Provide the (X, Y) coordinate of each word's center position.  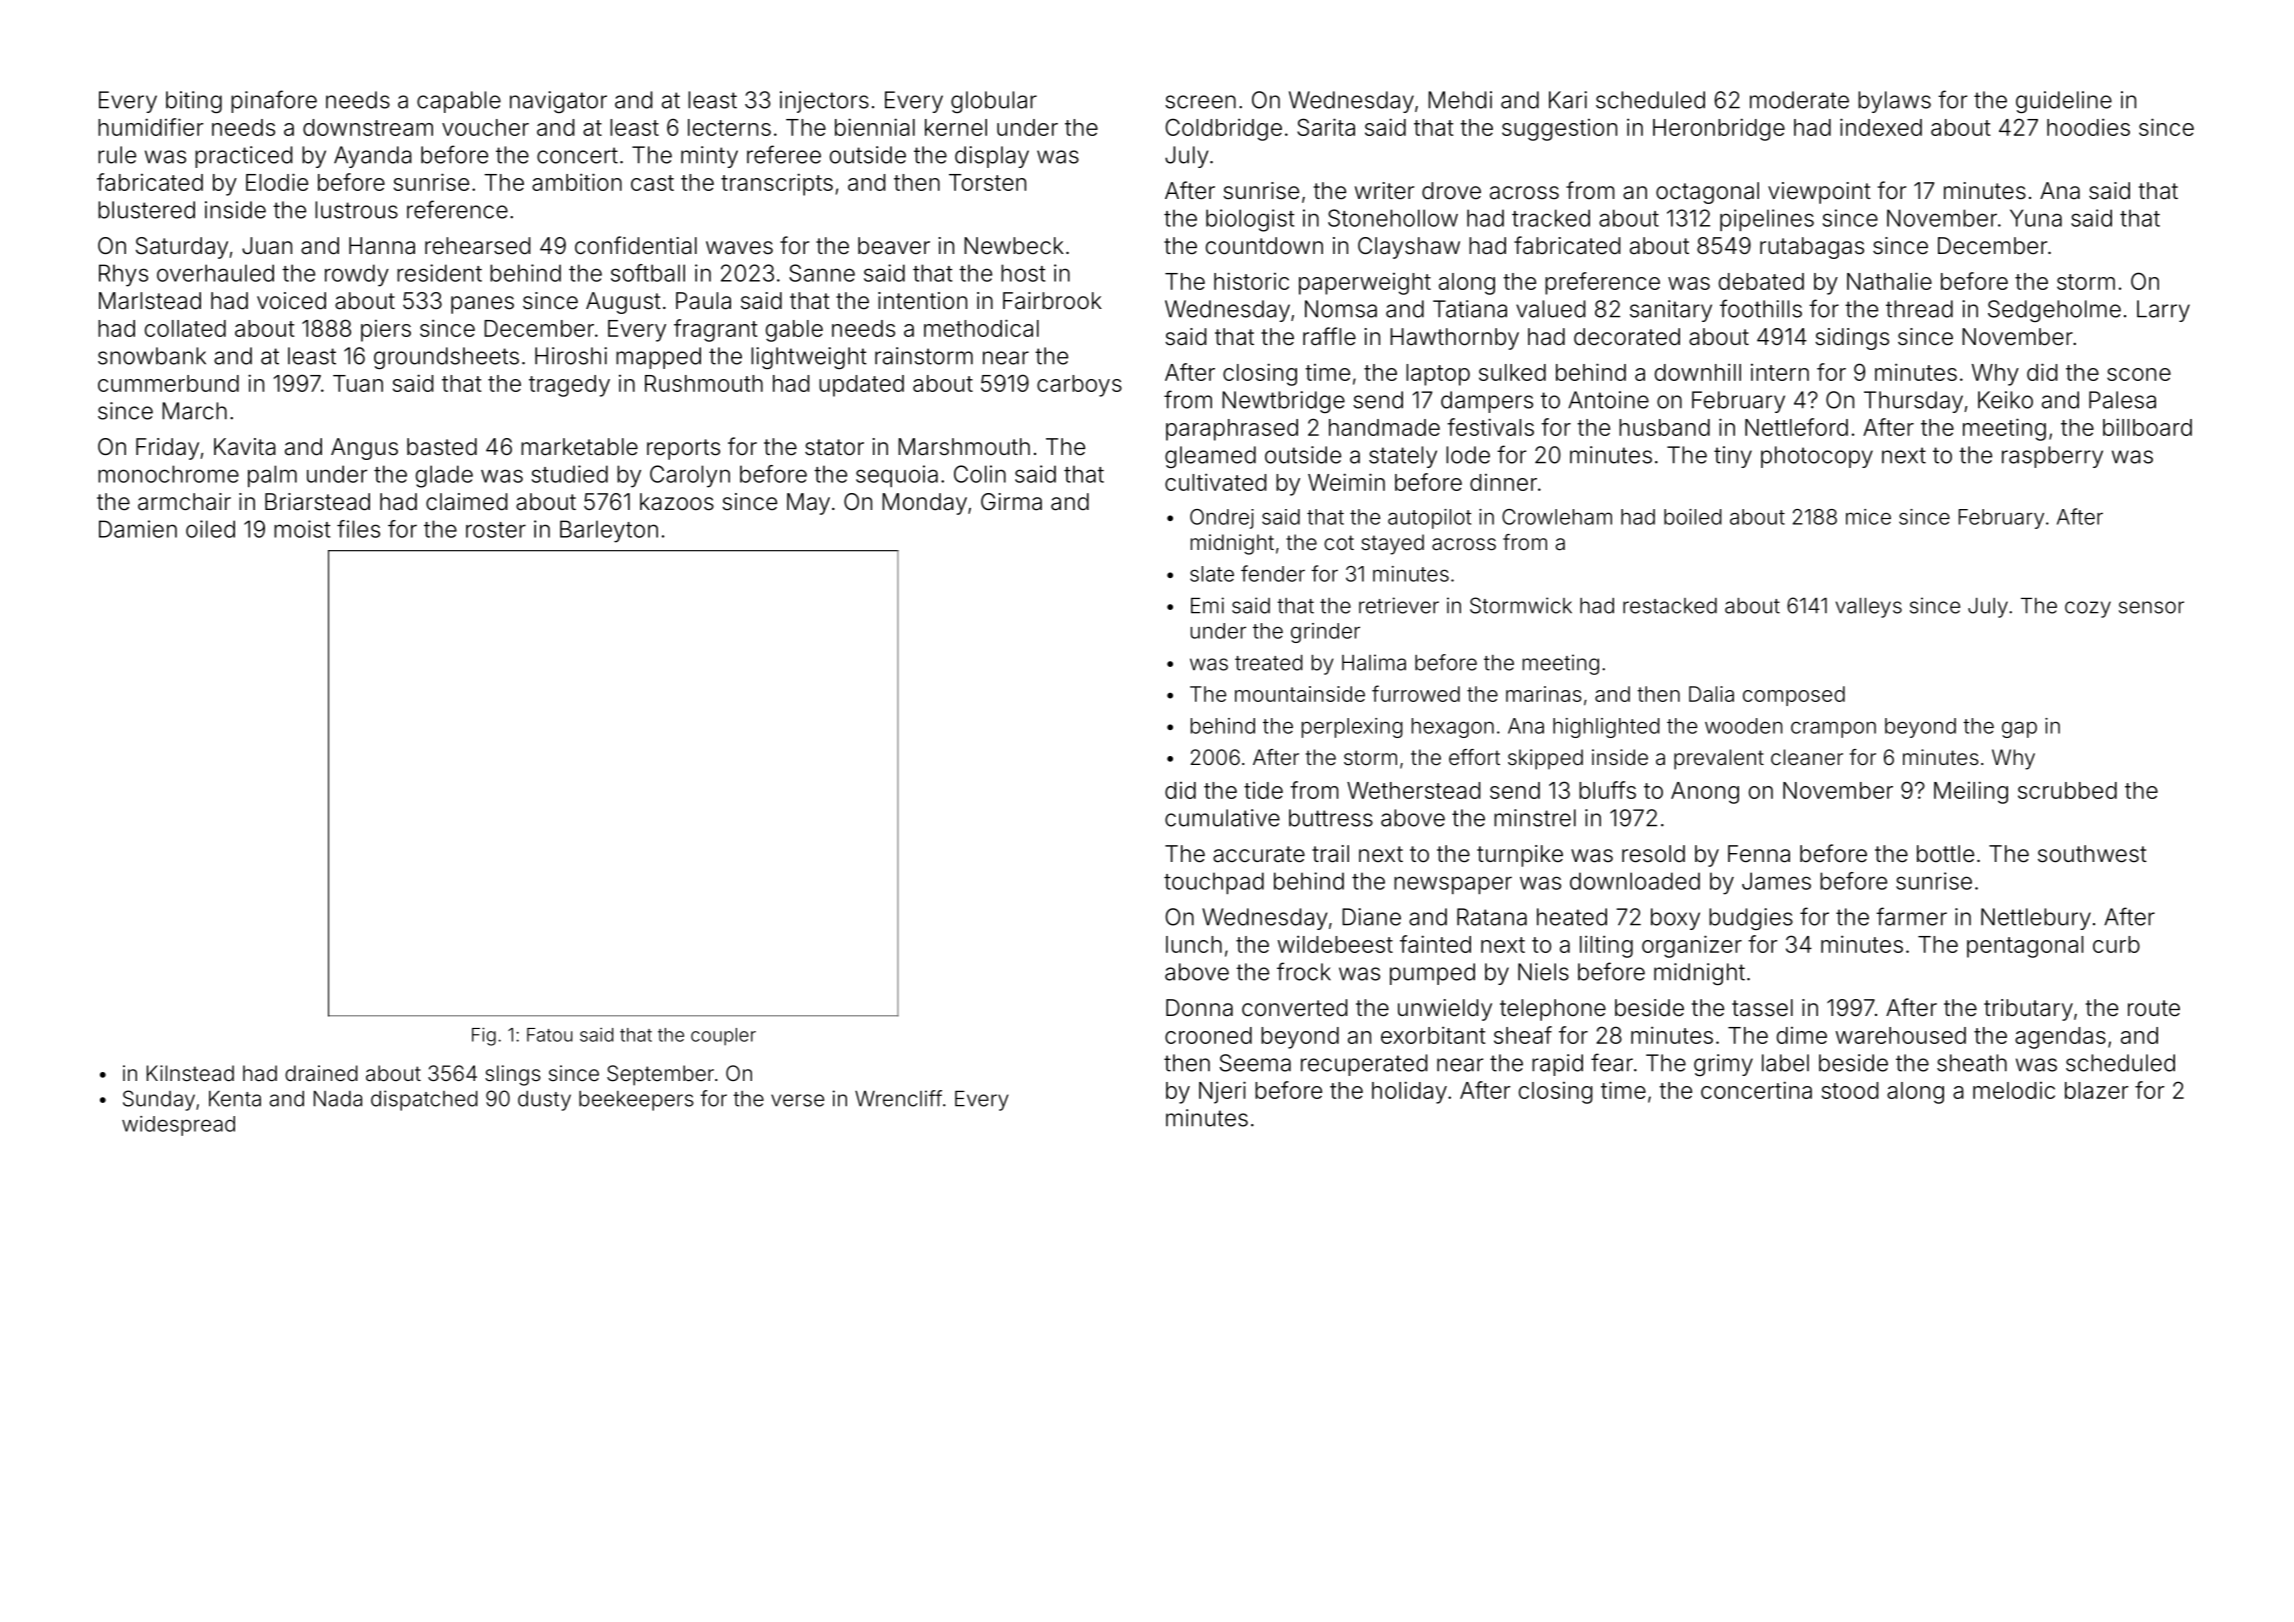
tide (1263, 790)
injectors (824, 102)
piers (386, 331)
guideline (2064, 102)
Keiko (2005, 400)
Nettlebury (2036, 919)
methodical (981, 328)
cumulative (1222, 818)
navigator (558, 102)
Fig (484, 1036)
